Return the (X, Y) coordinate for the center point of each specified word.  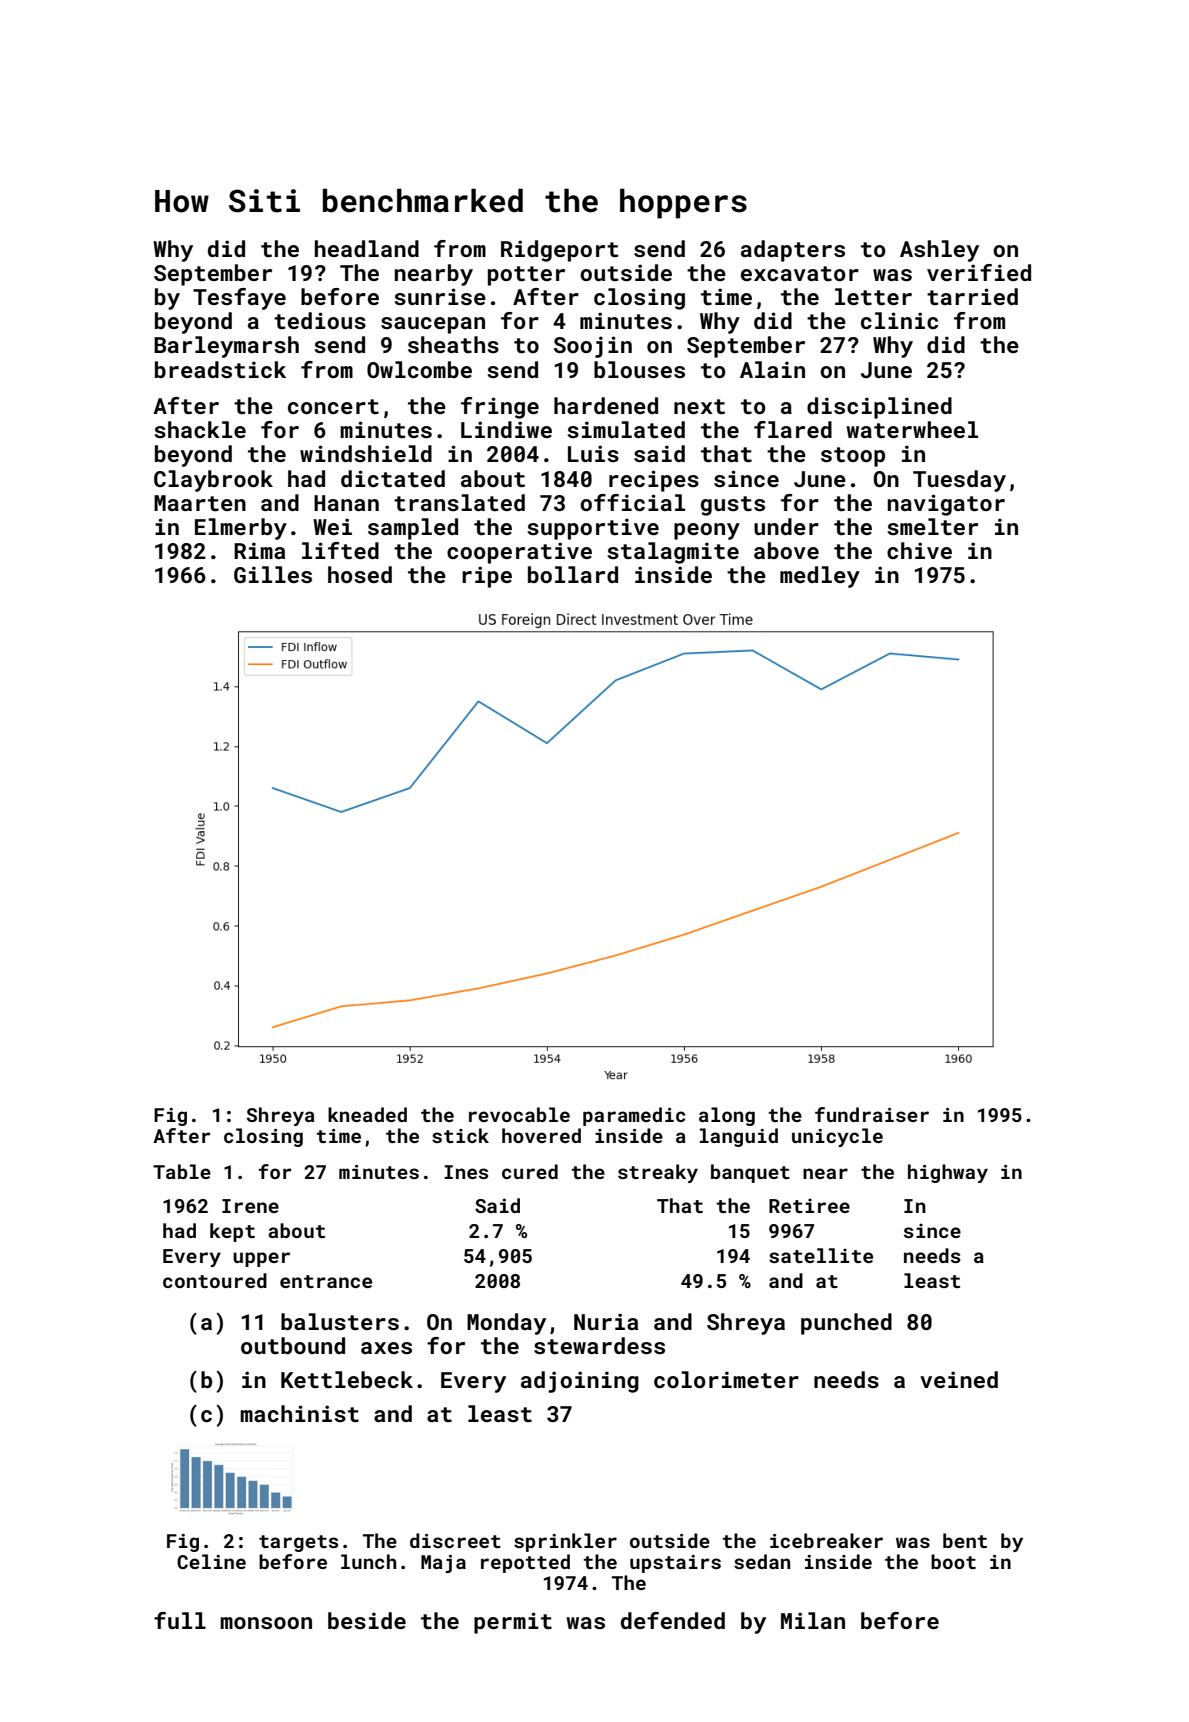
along (727, 1116)
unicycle (837, 1137)
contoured (215, 1280)
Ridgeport (559, 251)
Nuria (606, 1321)
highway (948, 1173)
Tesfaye (239, 299)
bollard (573, 574)
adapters (793, 251)
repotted (525, 1563)
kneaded (367, 1114)
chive (919, 550)
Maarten (200, 503)
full (180, 1620)
